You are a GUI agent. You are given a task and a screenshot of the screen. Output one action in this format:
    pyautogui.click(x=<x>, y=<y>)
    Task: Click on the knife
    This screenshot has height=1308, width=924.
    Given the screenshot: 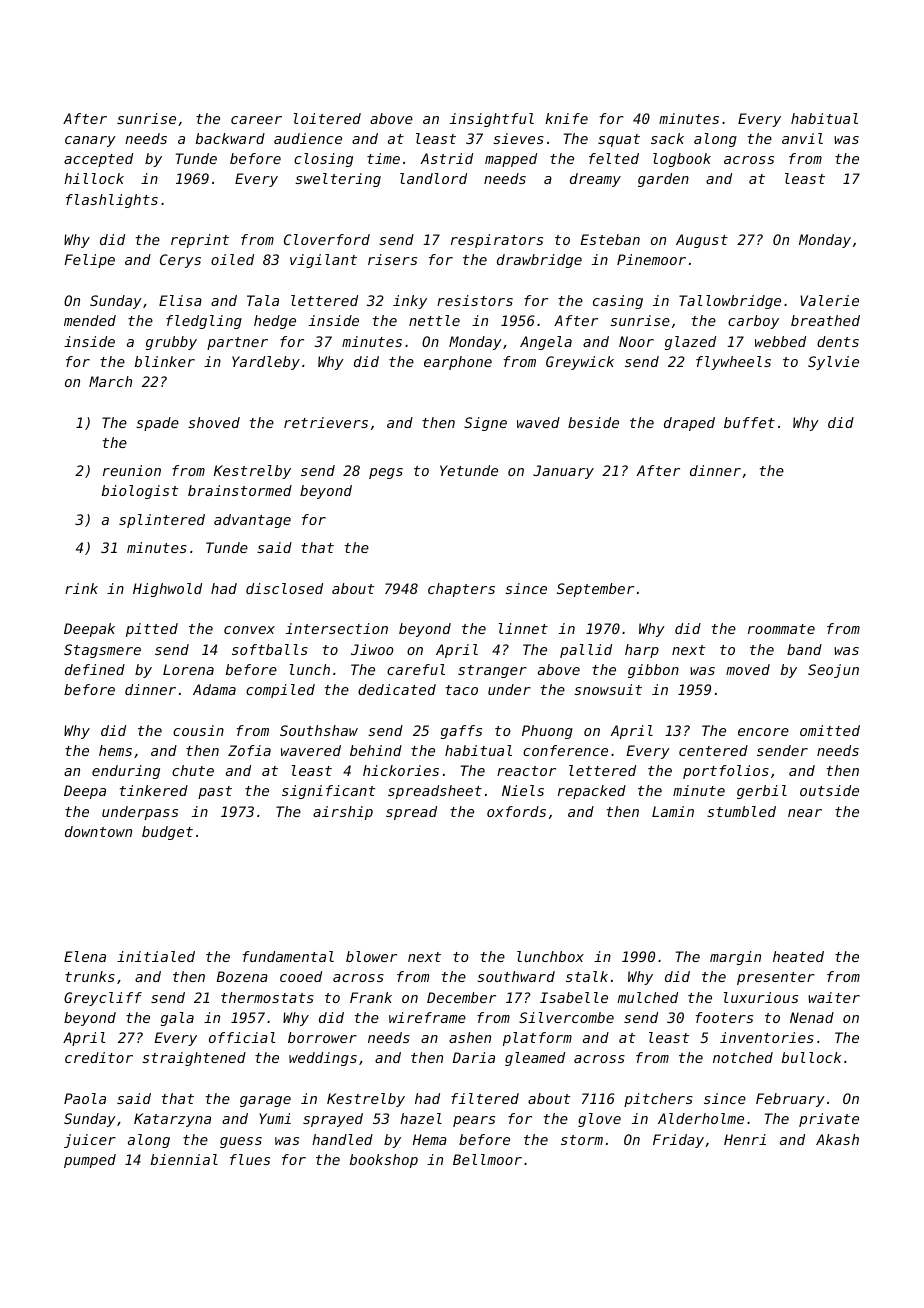 What is the action you would take?
    pyautogui.click(x=566, y=118)
